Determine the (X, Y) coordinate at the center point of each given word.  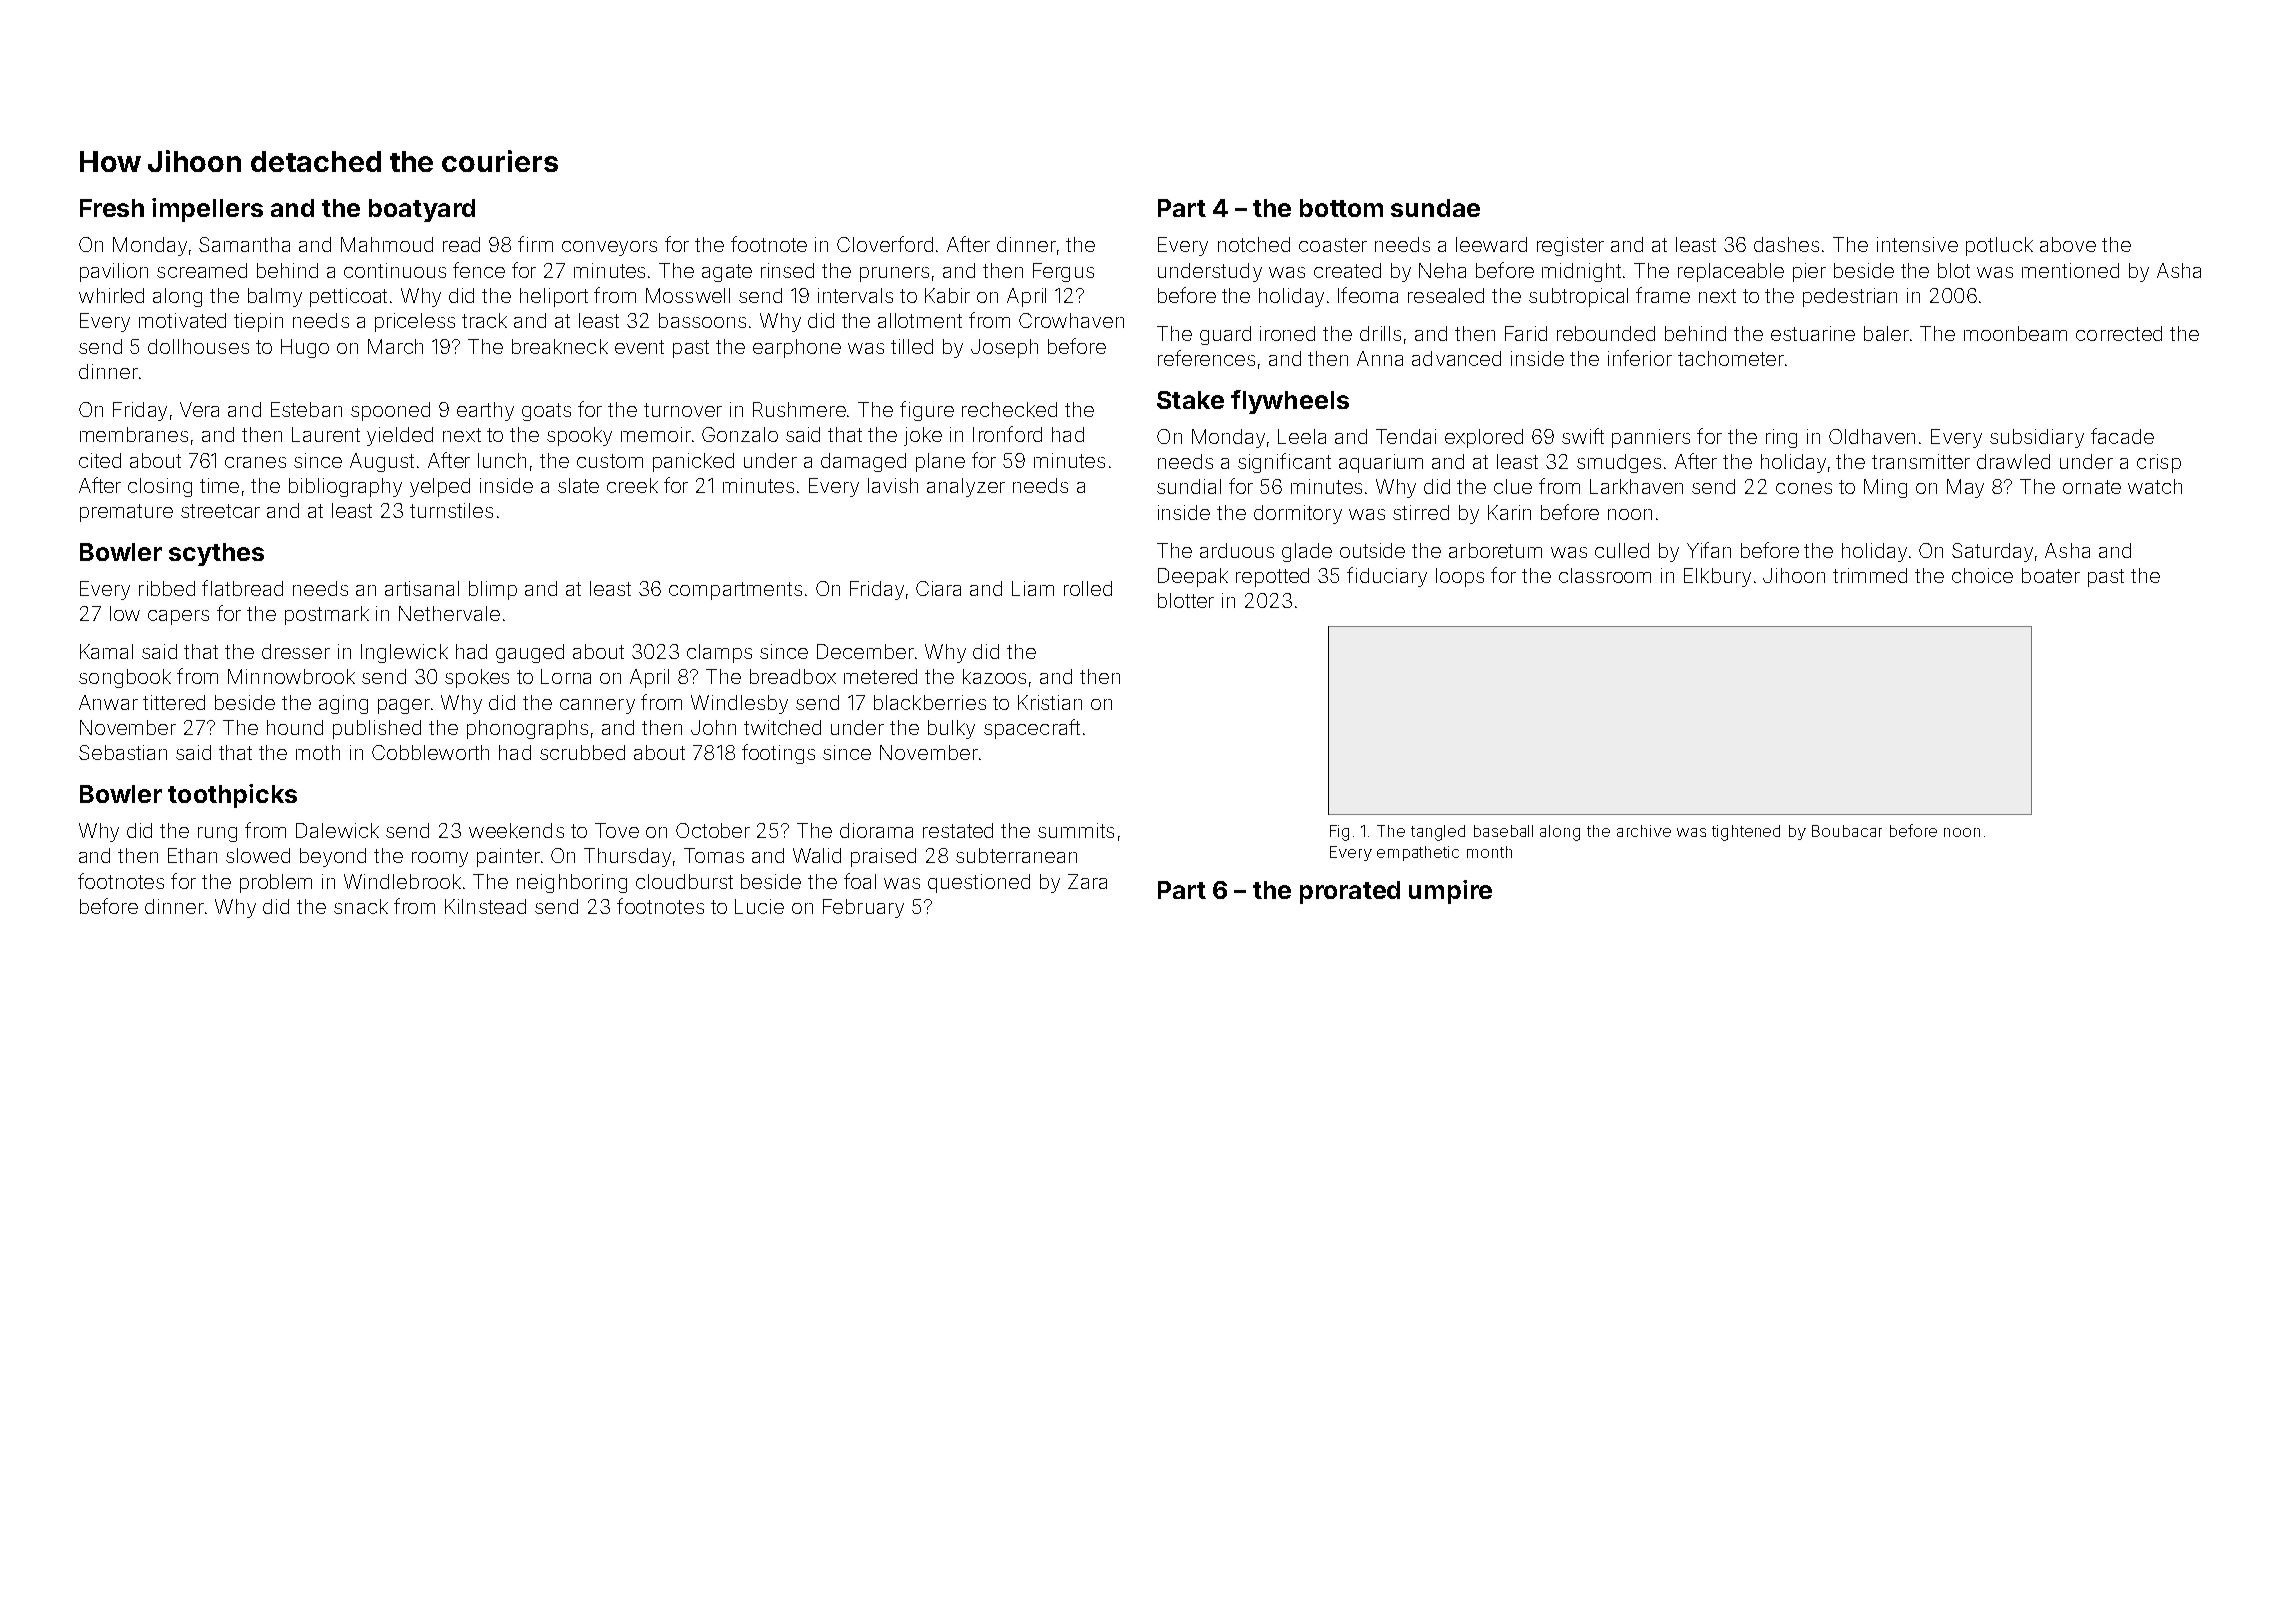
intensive (1917, 244)
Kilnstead (485, 906)
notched (1254, 244)
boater (2051, 575)
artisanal (422, 588)
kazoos (994, 676)
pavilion (114, 272)
